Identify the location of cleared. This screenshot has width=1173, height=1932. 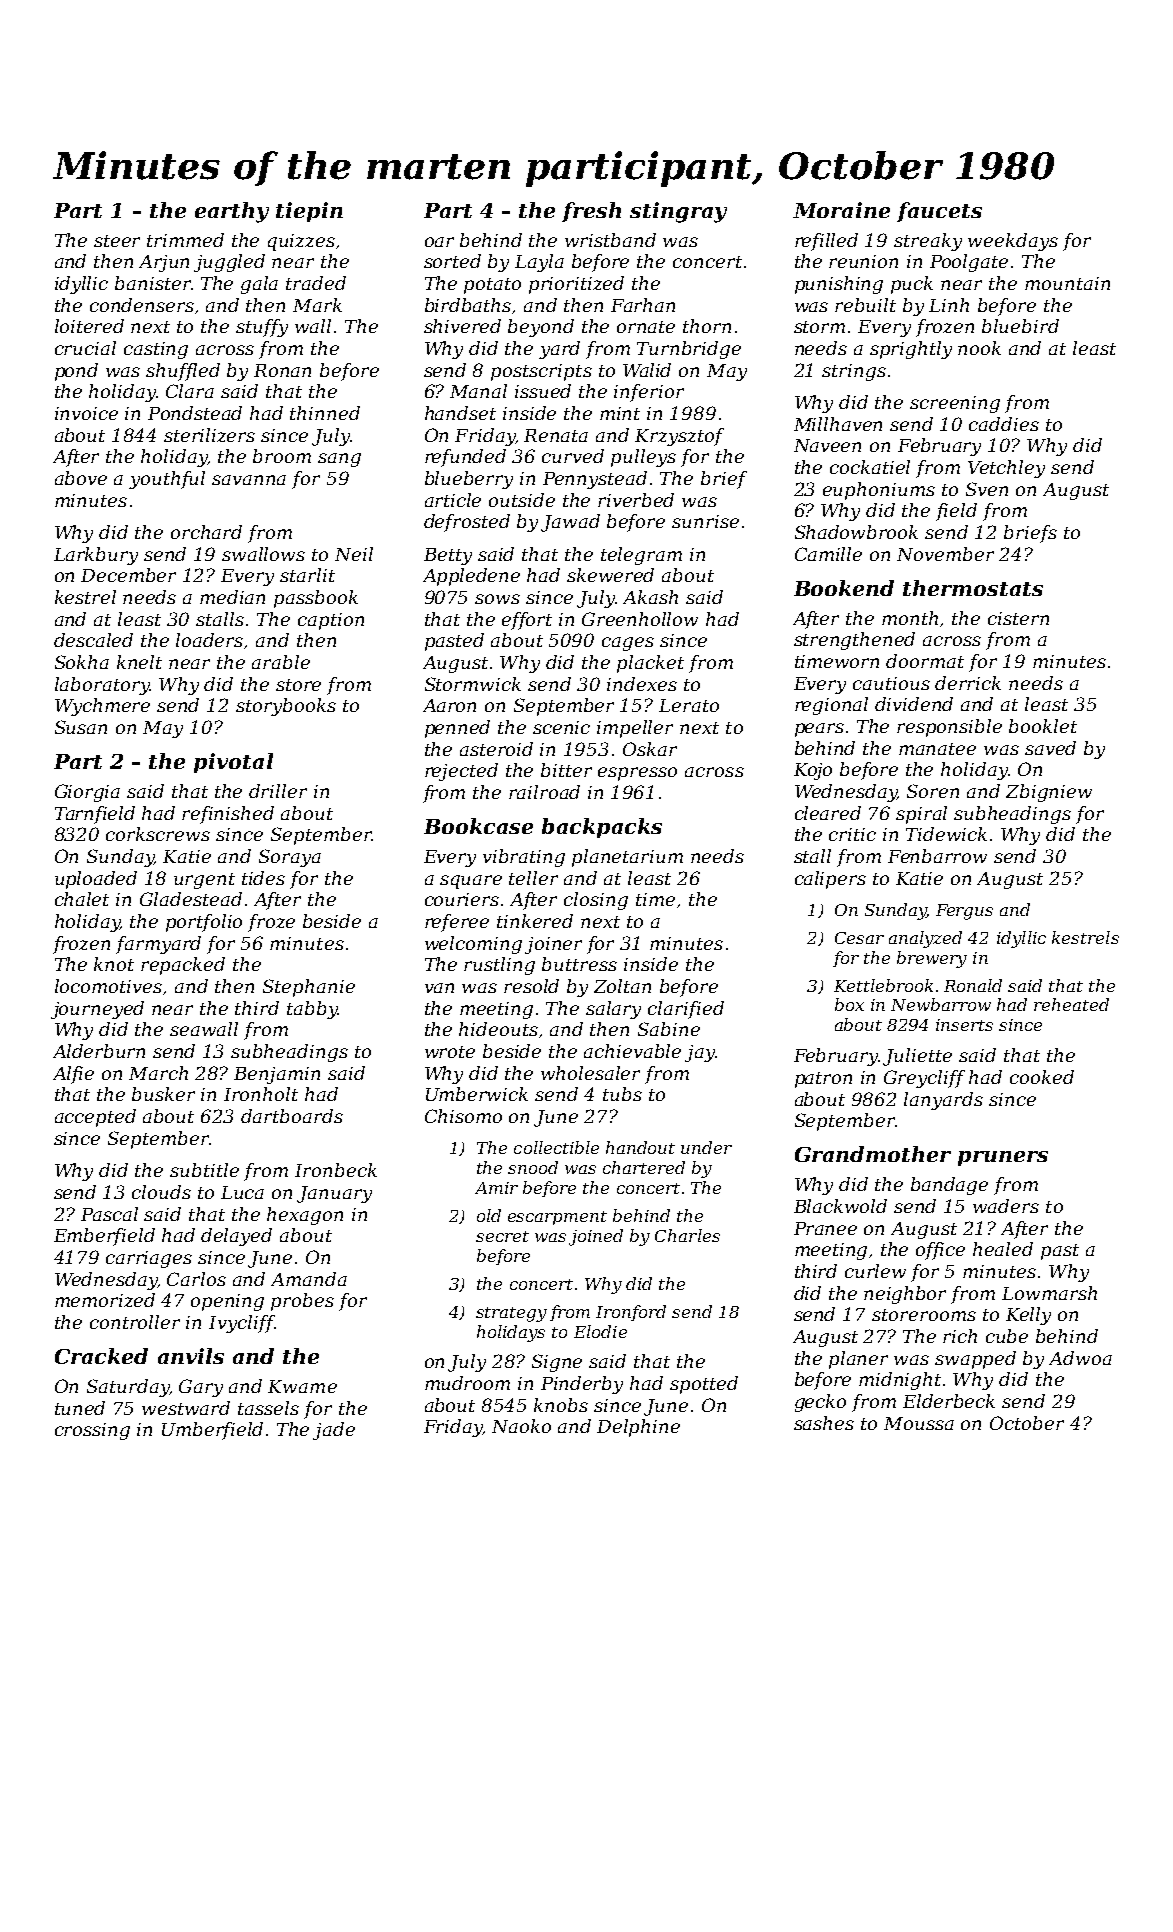
(828, 813).
